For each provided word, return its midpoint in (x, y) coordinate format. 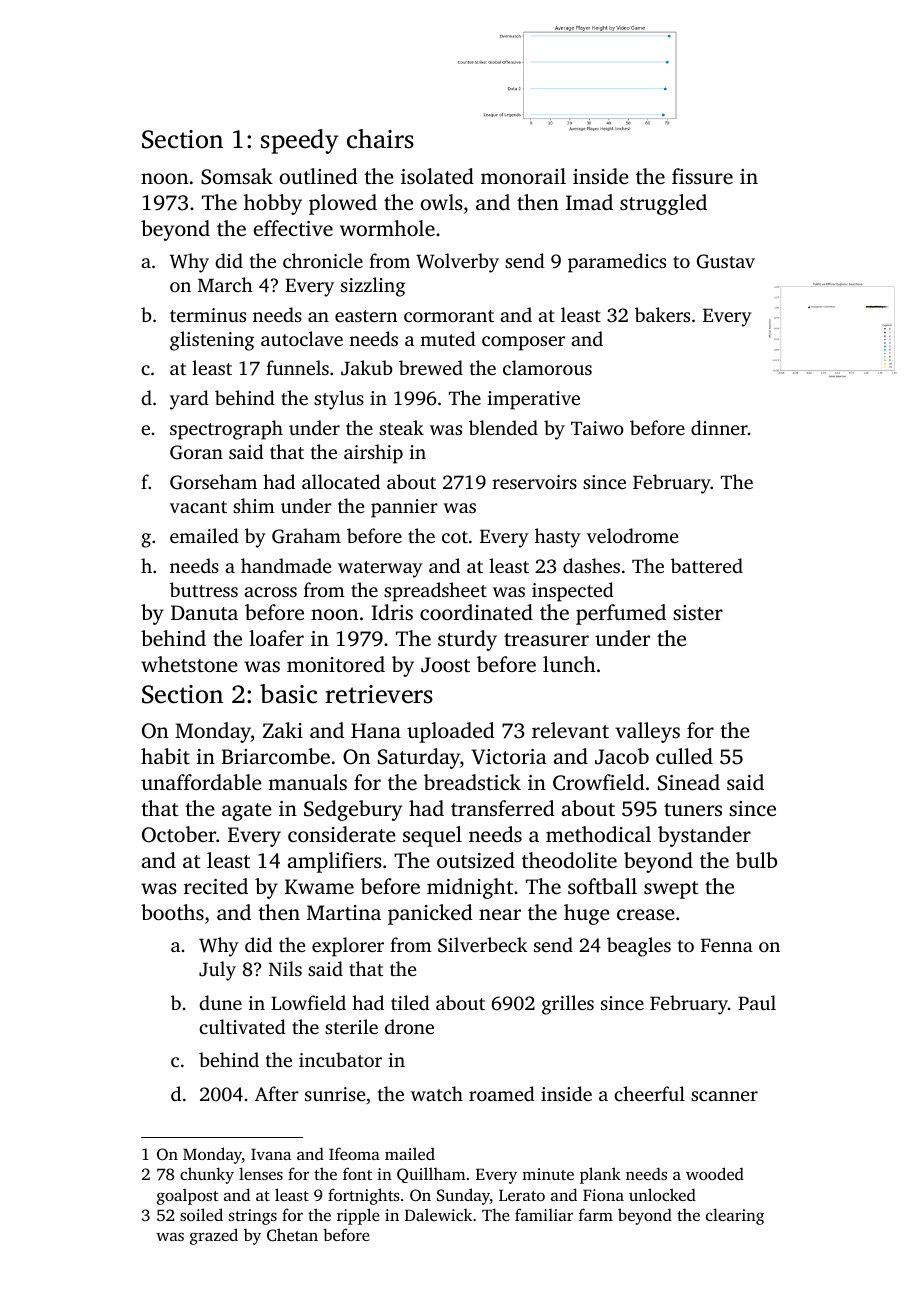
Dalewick (438, 1214)
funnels (297, 367)
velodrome (633, 535)
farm (596, 1214)
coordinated (476, 612)
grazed (214, 1236)
